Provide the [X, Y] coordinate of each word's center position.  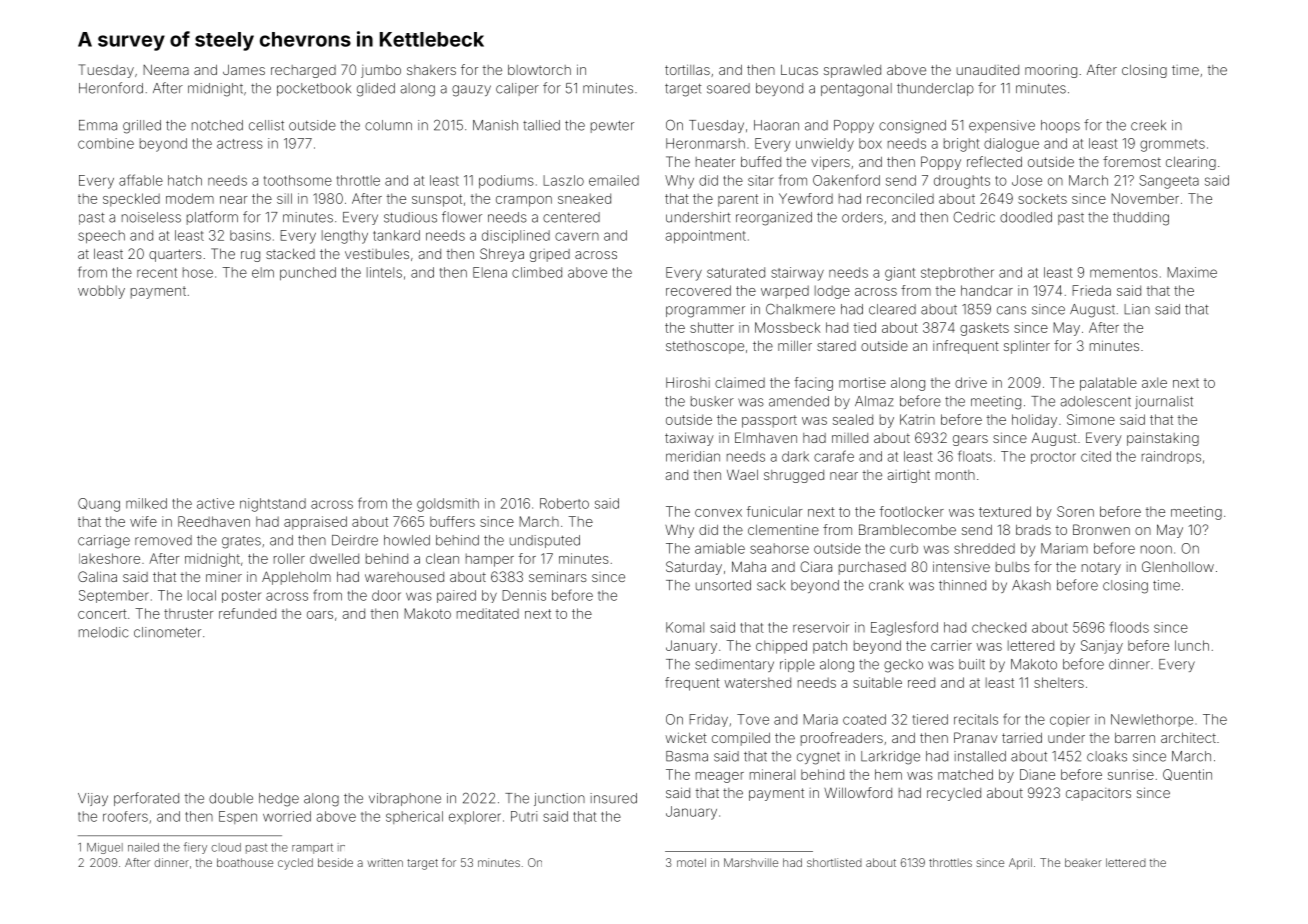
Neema [166, 70]
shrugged [794, 476]
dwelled [334, 558]
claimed [740, 382]
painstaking [1163, 439]
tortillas [687, 69]
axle [1154, 382]
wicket [686, 737]
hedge [279, 800]
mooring [1051, 71]
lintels [384, 272]
